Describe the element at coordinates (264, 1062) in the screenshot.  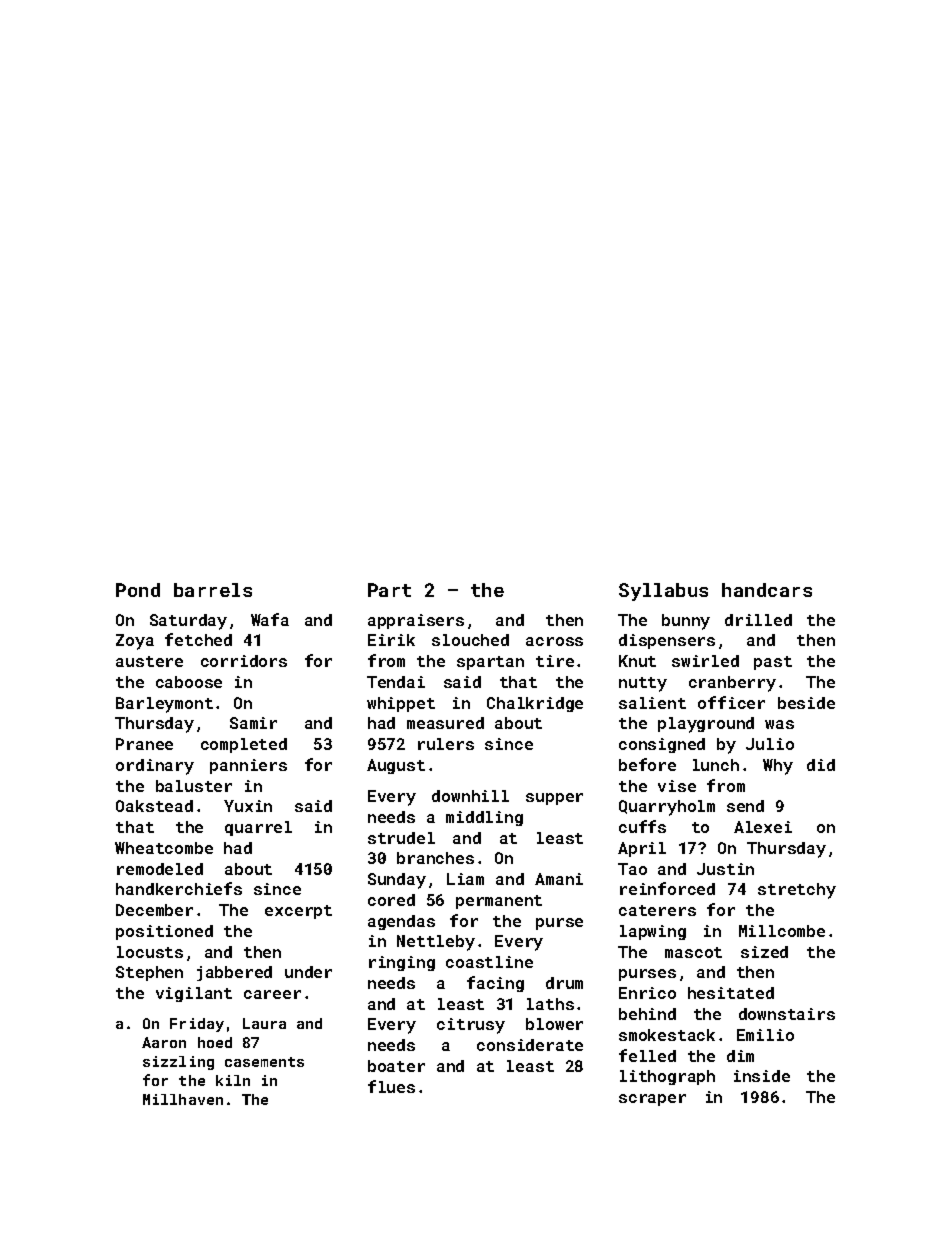
I see `casements` at that location.
